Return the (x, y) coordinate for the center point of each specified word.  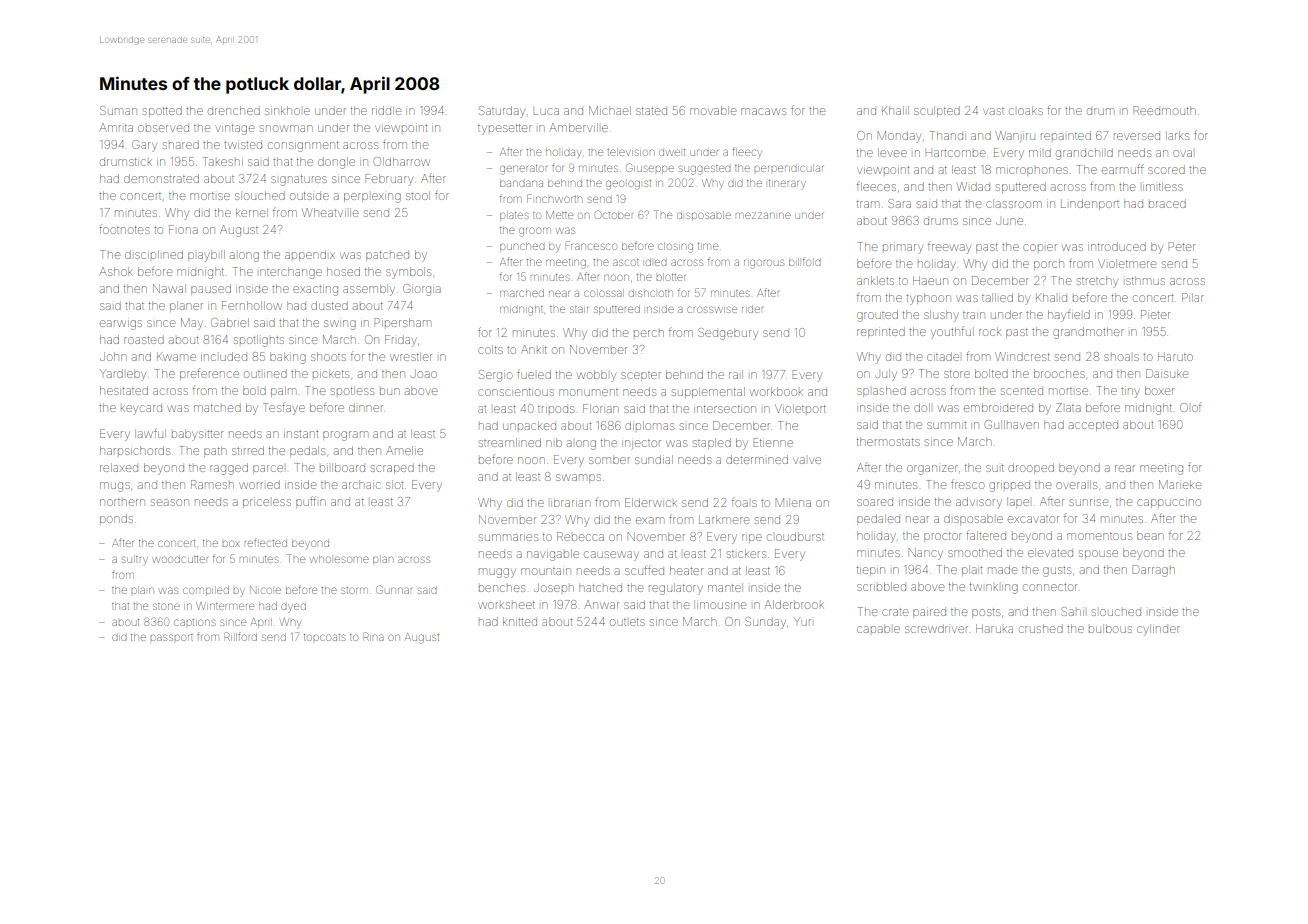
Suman (118, 110)
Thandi (948, 135)
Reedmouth (1164, 110)
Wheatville (330, 212)
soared (875, 502)
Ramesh (212, 484)
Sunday (765, 623)
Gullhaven (1012, 424)
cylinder (1158, 630)
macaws (763, 111)
